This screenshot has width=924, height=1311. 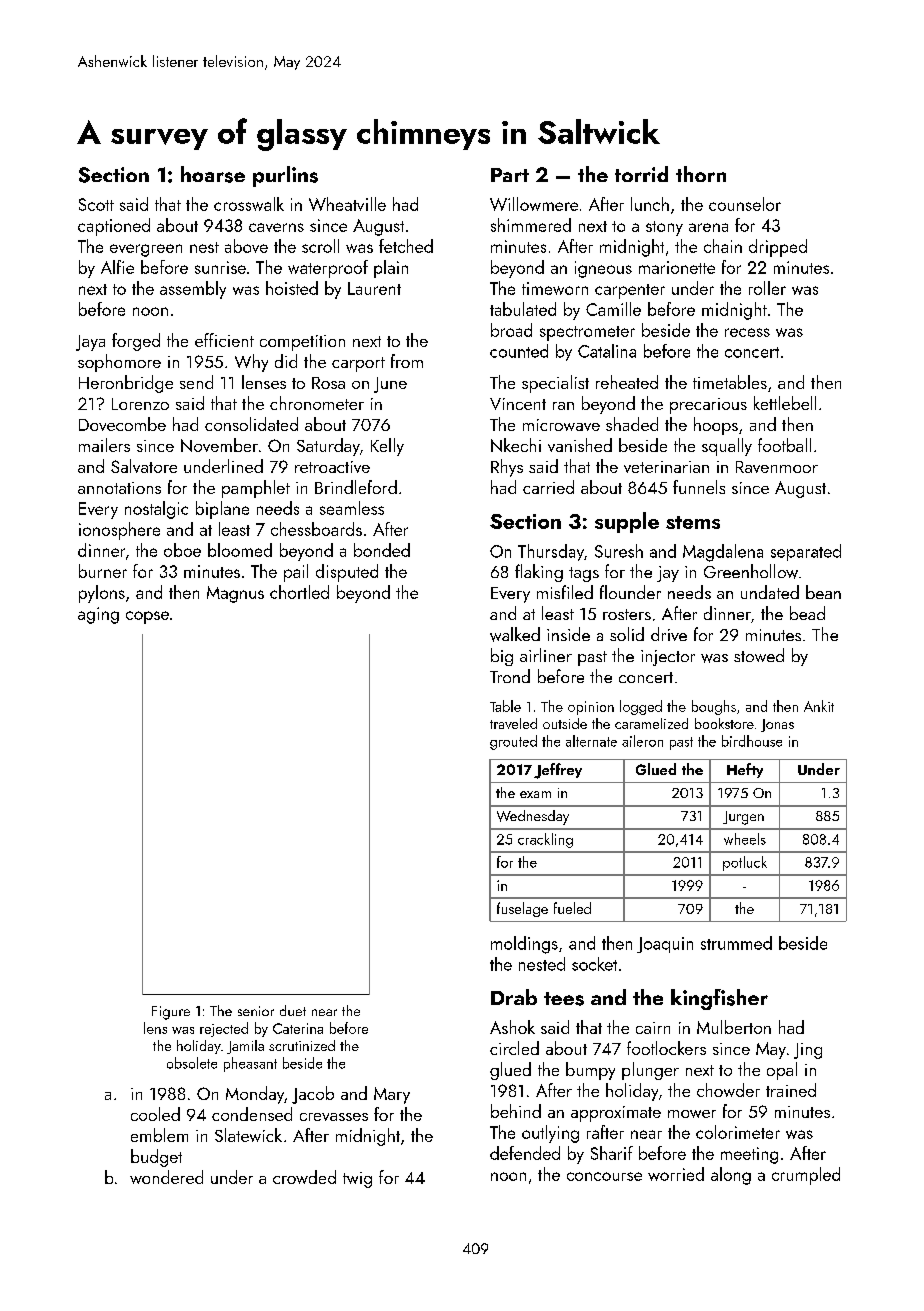 What do you see at coordinates (510, 175) in the screenshot?
I see `Part` at bounding box center [510, 175].
